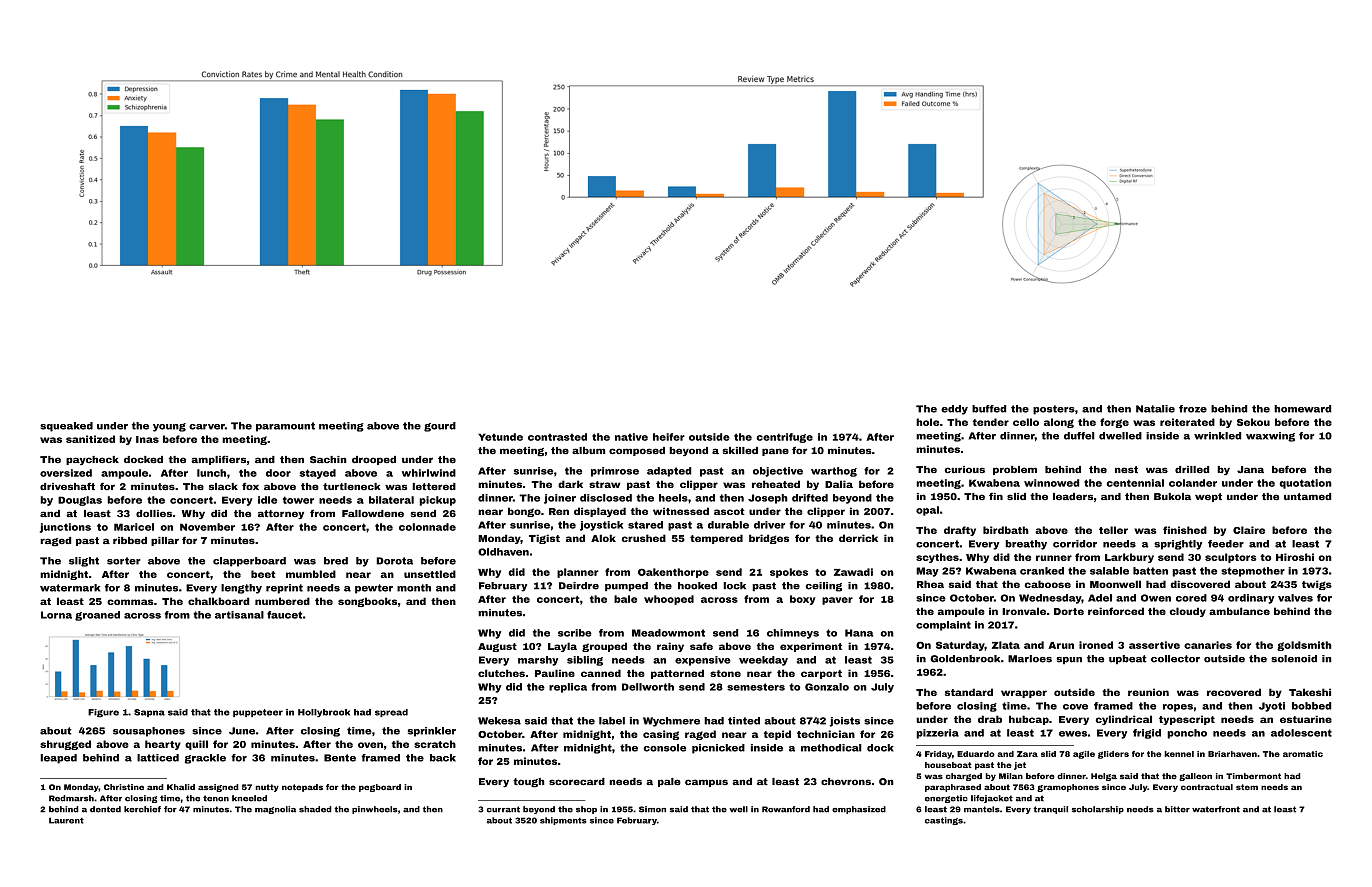  Describe the element at coordinates (440, 427) in the document. I see `gourd` at that location.
